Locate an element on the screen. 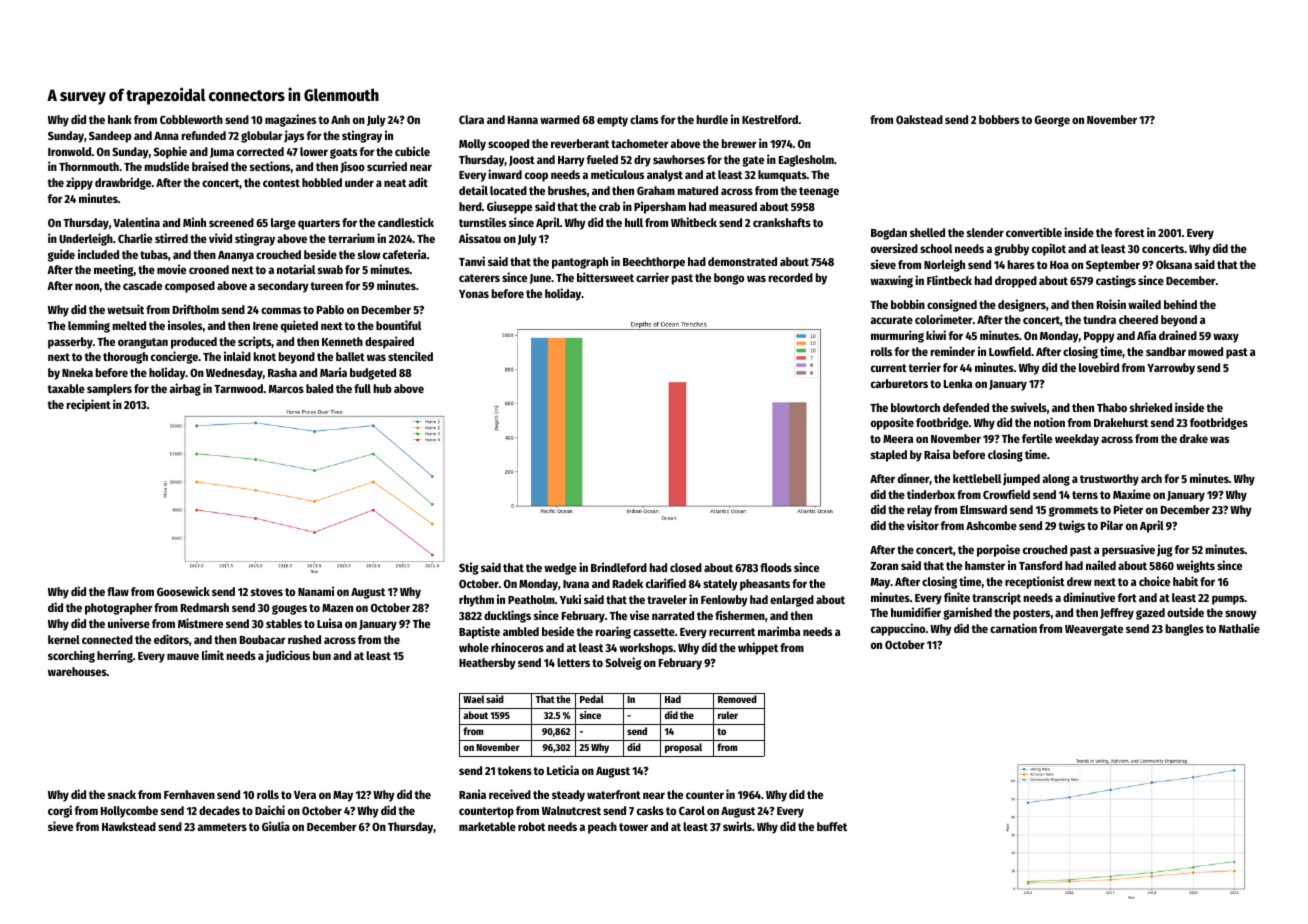  carburetors is located at coordinates (899, 383).
